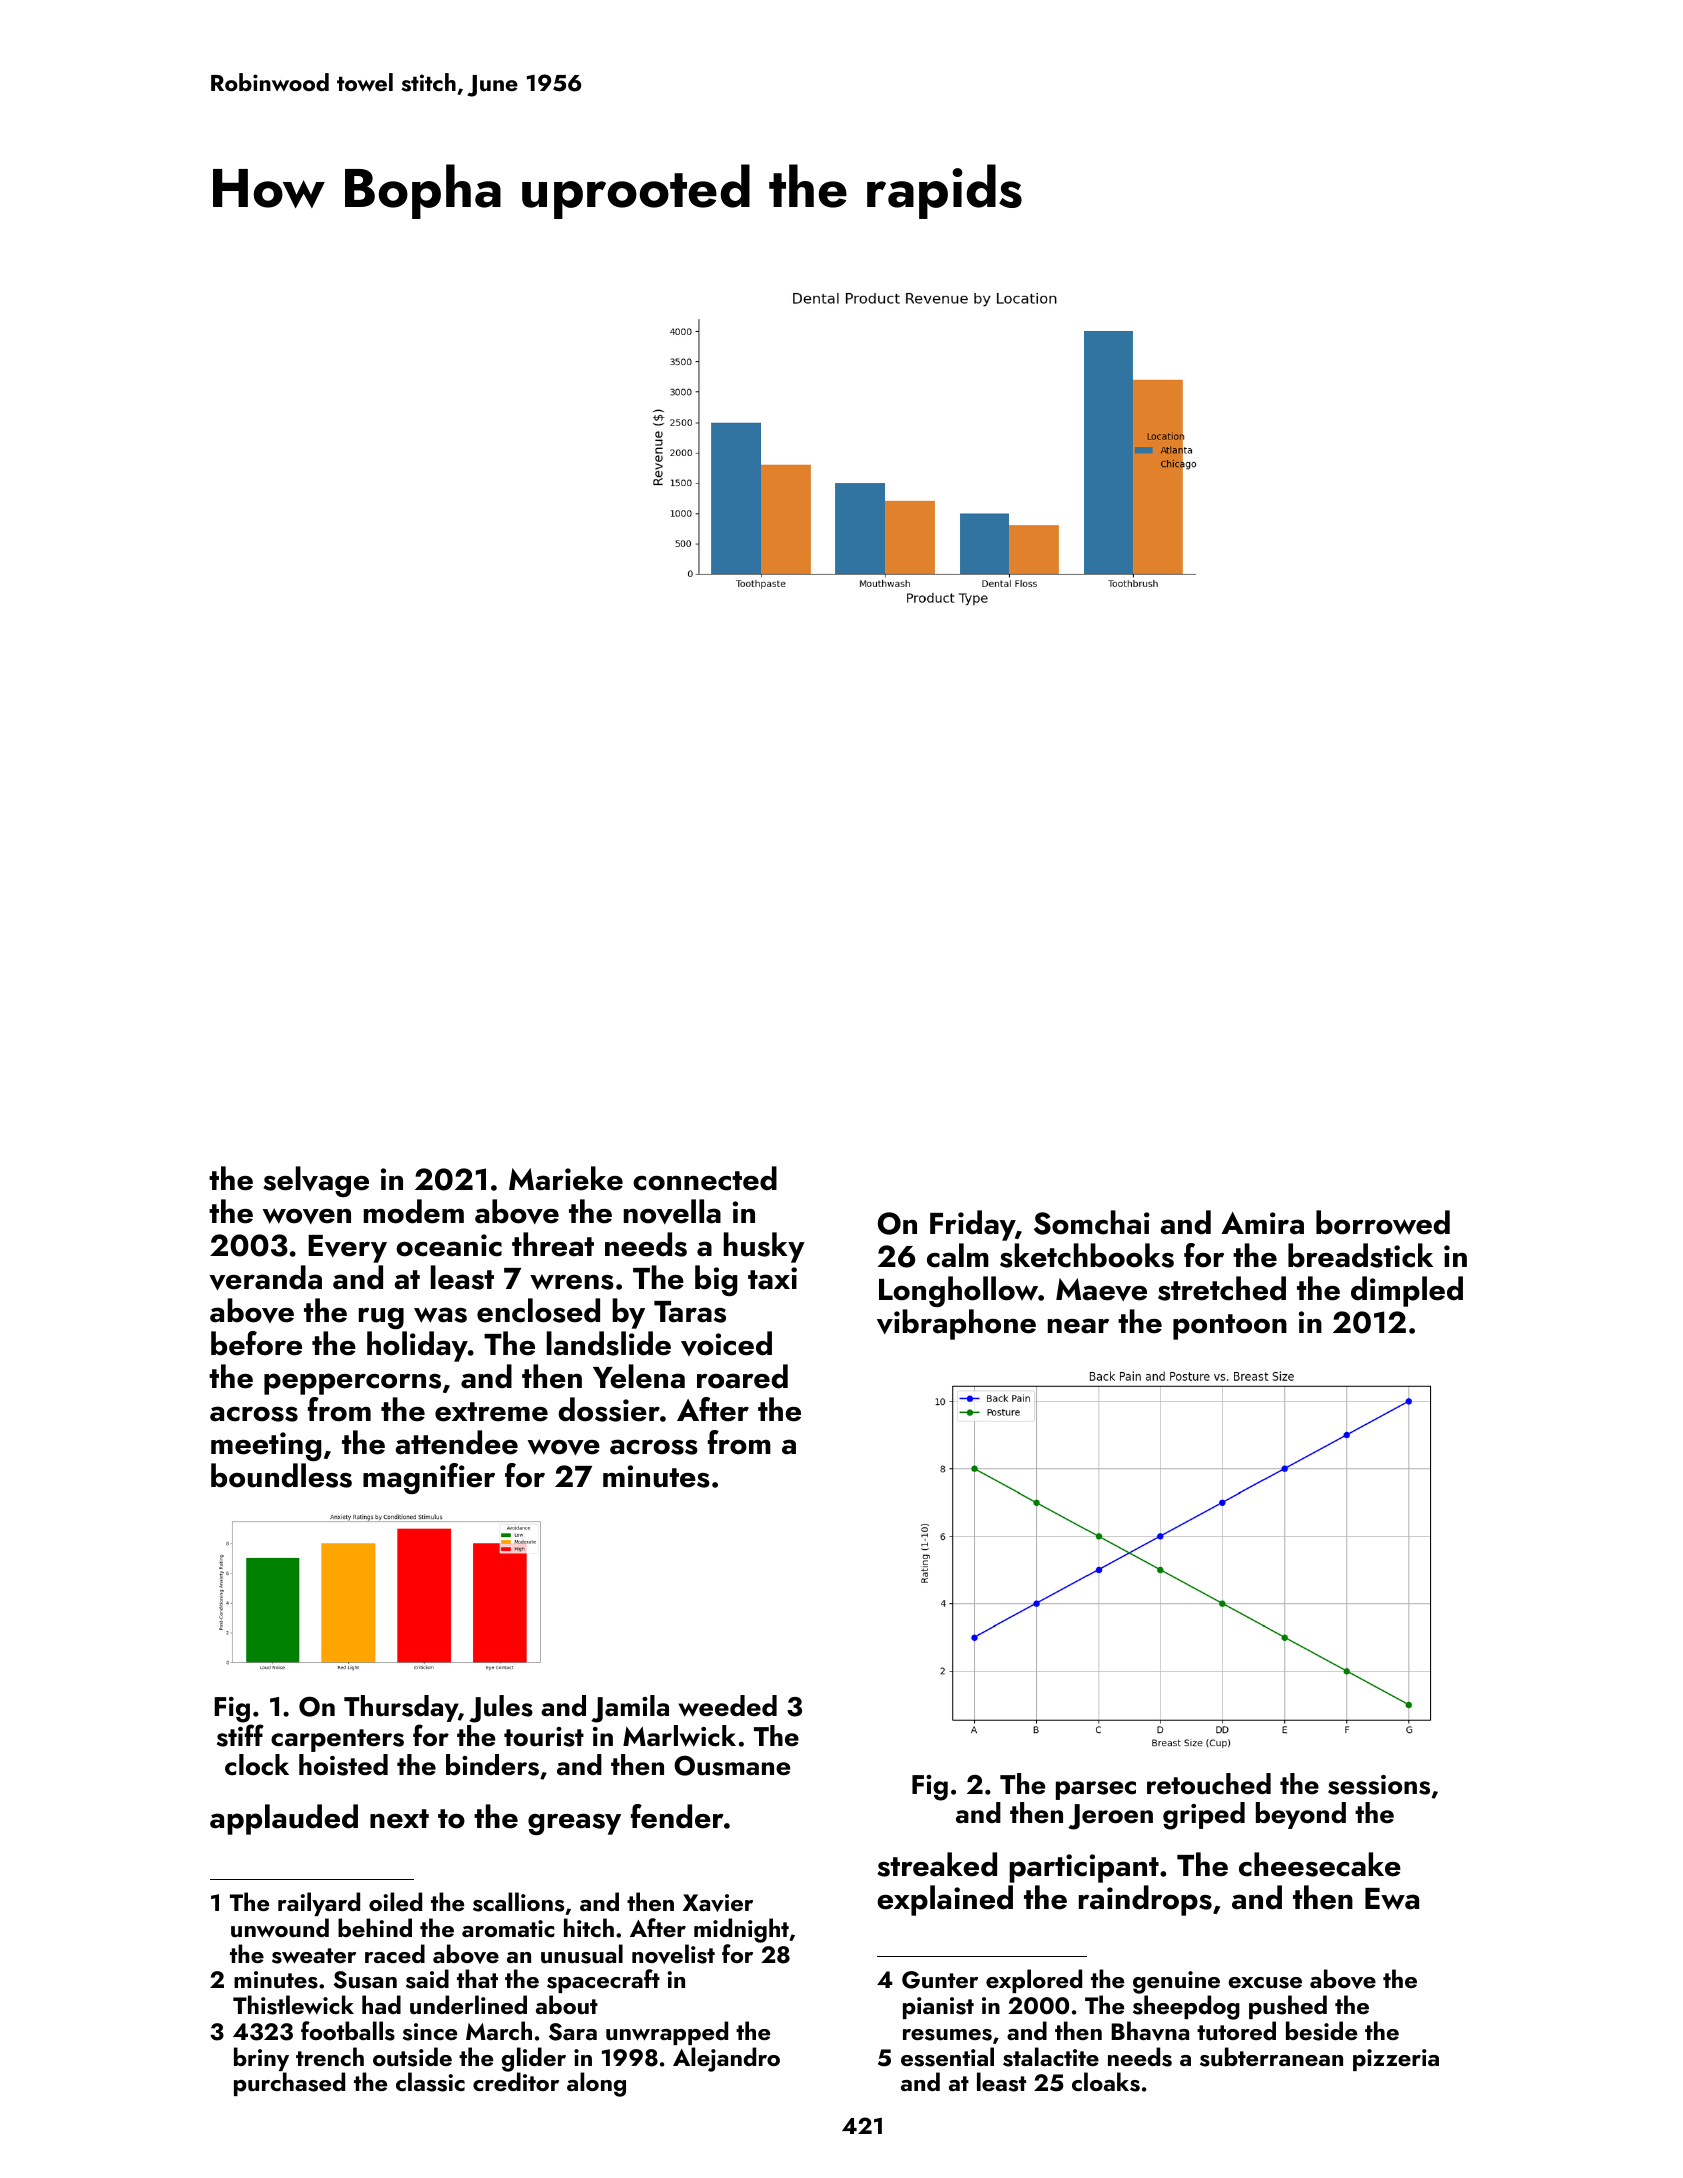 This page has height=2178, width=1683. Describe the element at coordinates (347, 1248) in the page. I see `Every` at that location.
